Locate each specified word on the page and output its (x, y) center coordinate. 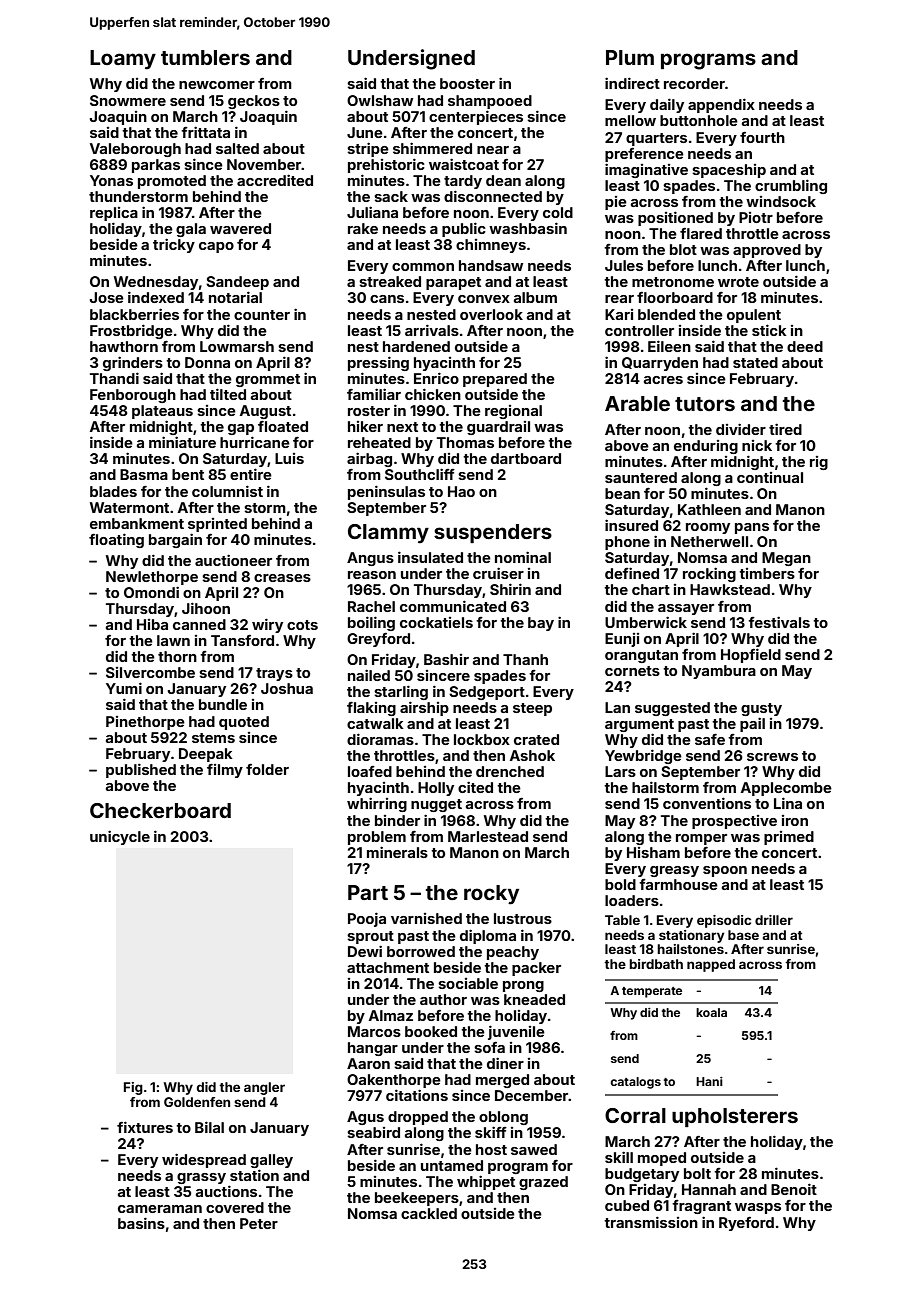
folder (267, 769)
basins (141, 1223)
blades (113, 491)
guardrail (498, 428)
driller (774, 920)
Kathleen (709, 509)
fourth (762, 137)
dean (503, 180)
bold (620, 884)
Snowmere (128, 100)
